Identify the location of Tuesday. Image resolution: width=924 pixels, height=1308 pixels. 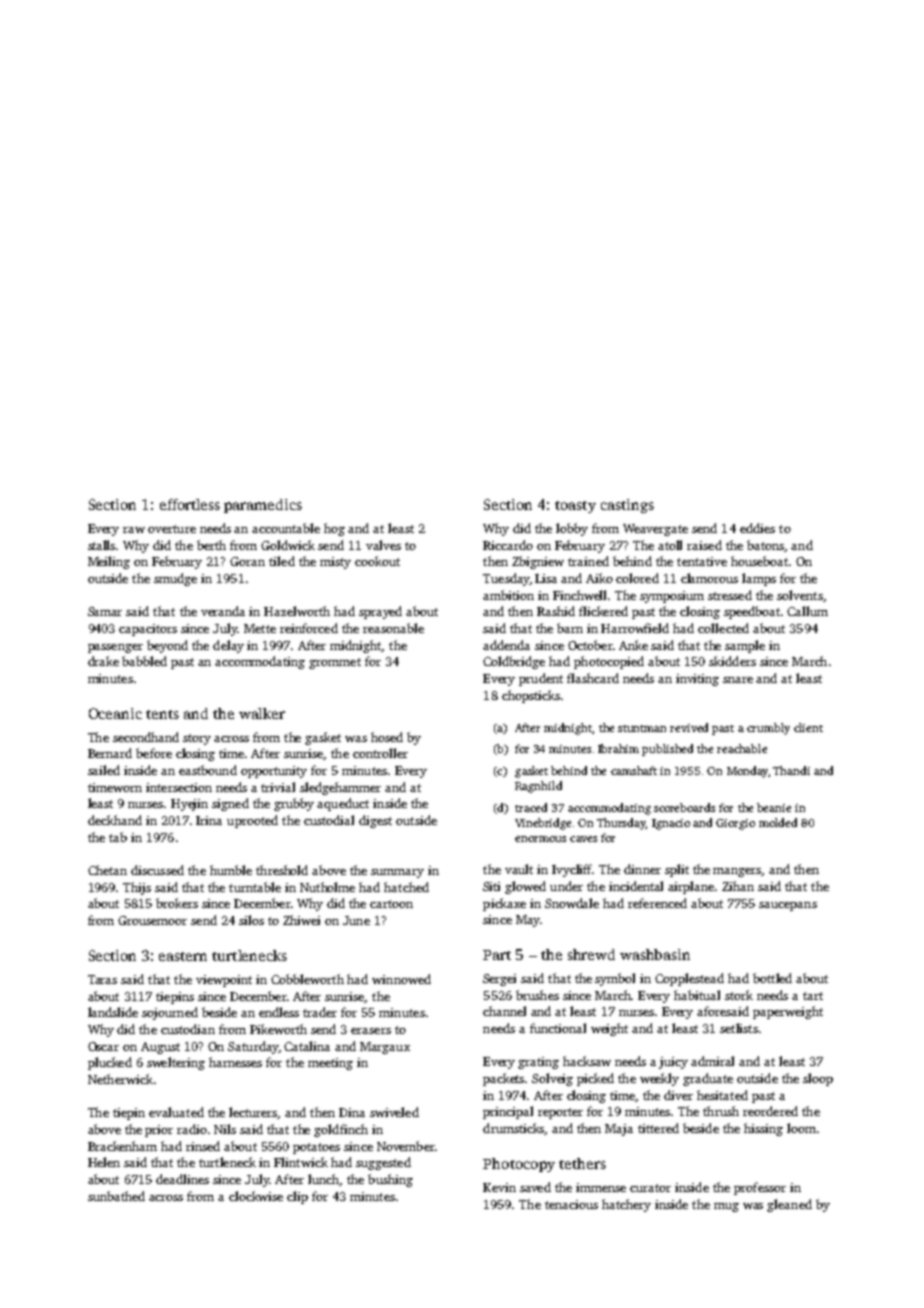
(506, 579).
